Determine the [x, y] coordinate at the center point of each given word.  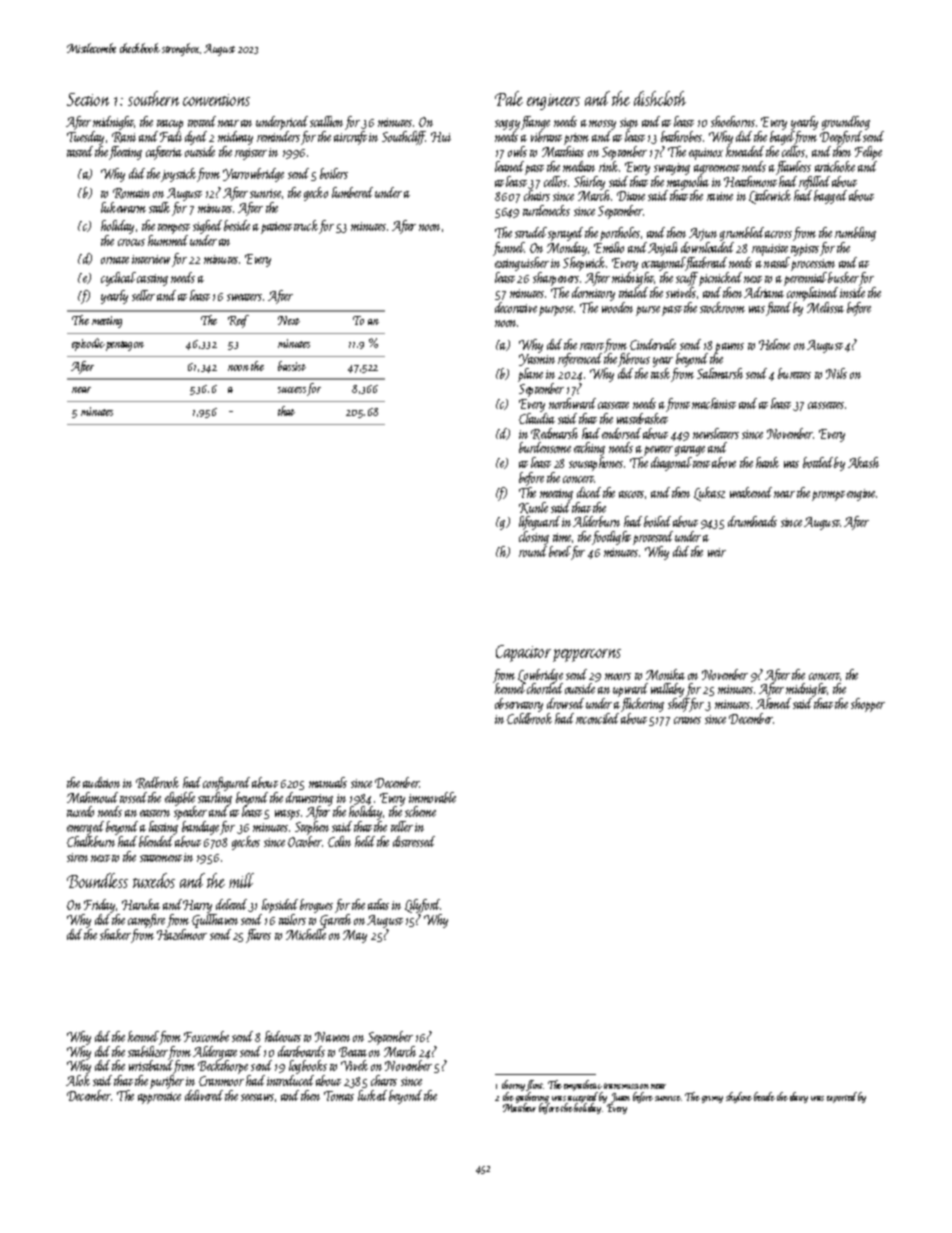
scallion [326, 121]
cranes [687, 720]
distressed [414, 841]
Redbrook [157, 783]
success [292, 390]
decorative [516, 307]
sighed [207, 227]
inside [852, 292]
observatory [519, 705]
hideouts [283, 1036]
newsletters [716, 433]
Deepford [841, 138]
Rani [124, 137]
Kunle [533, 508]
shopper [868, 705]
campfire [146, 921]
